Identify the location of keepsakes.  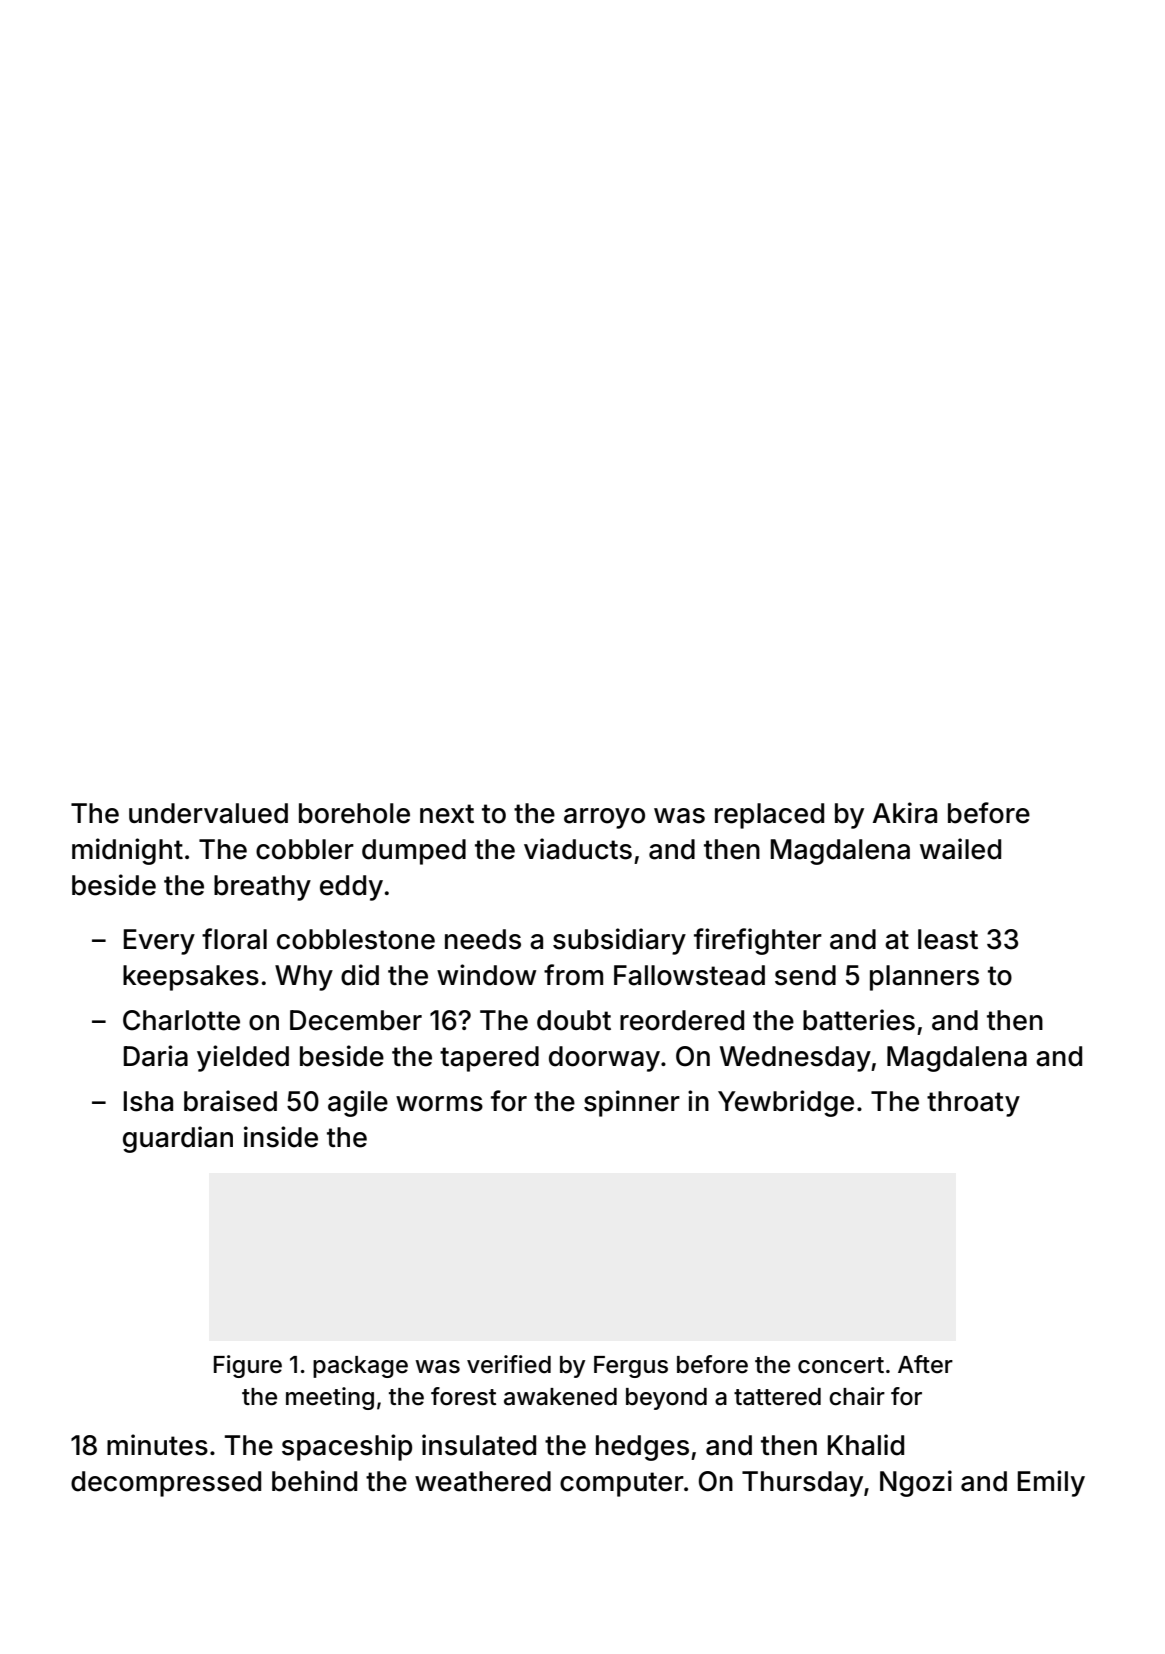
(191, 978).
